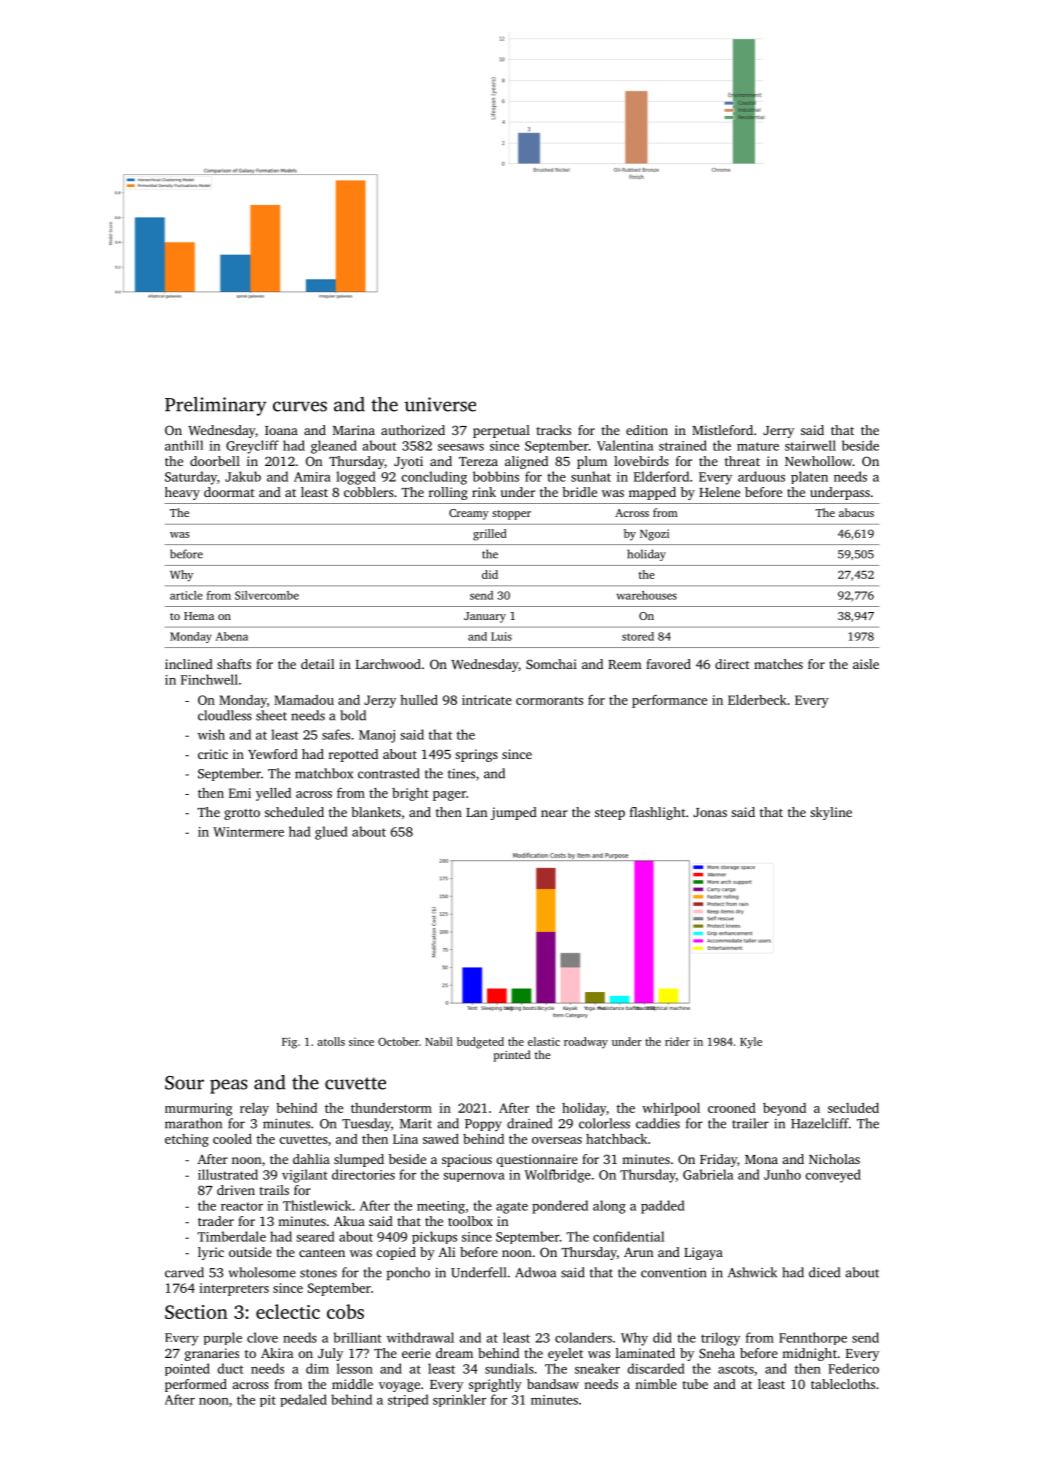 This screenshot has height=1483, width=1044. What do you see at coordinates (610, 814) in the screenshot?
I see `steep` at bounding box center [610, 814].
